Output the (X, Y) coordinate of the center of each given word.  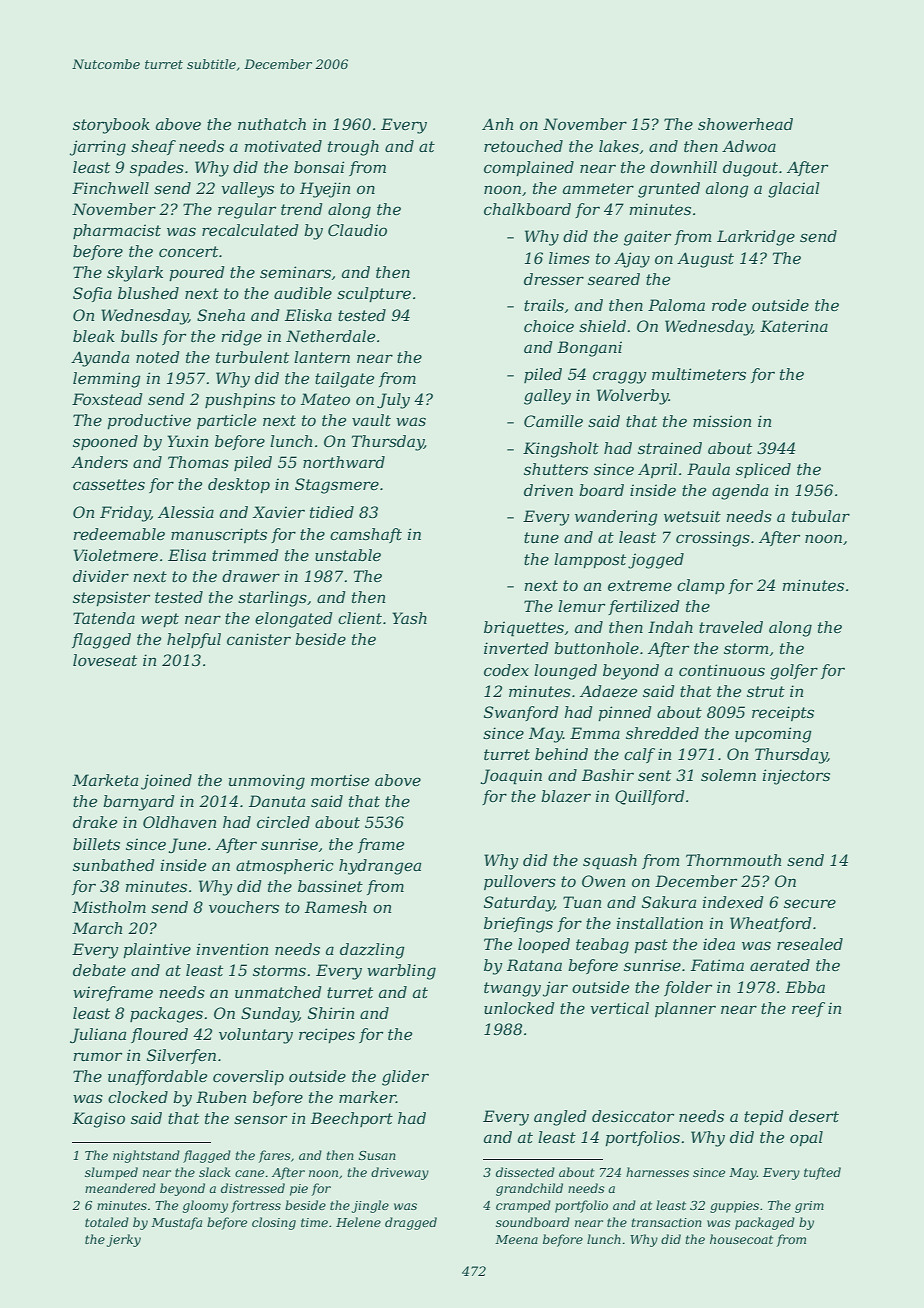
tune (541, 537)
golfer (794, 672)
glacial (794, 190)
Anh (497, 124)
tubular (821, 516)
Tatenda (104, 618)
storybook (111, 126)
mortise (340, 780)
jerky (124, 1240)
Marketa (105, 780)
